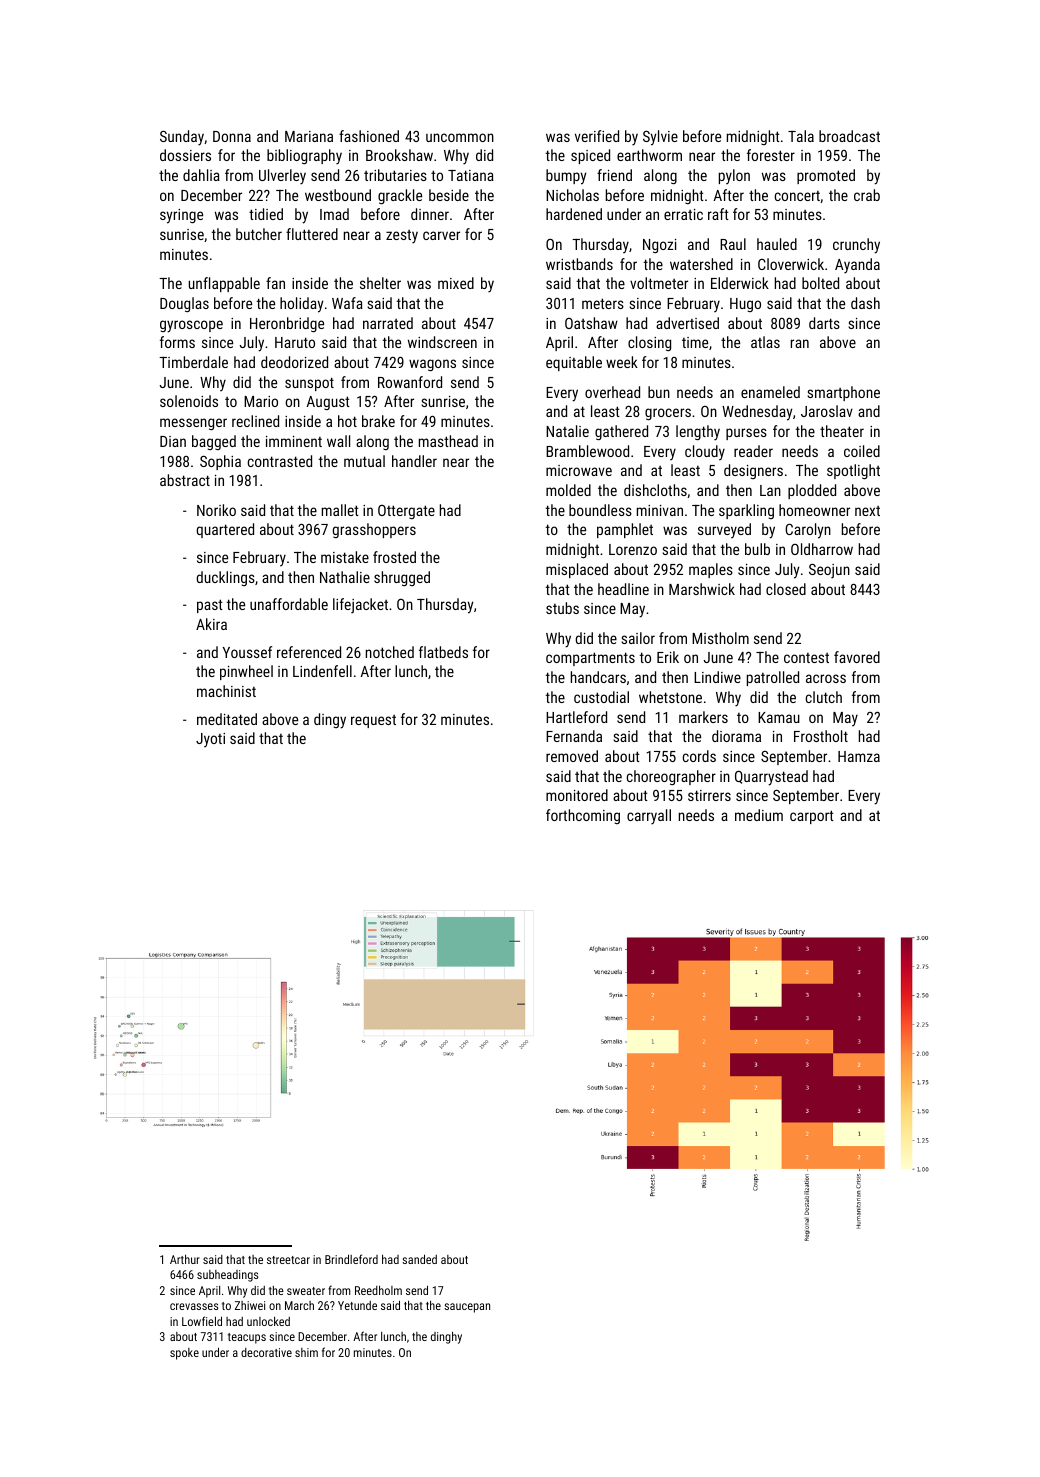  What do you see at coordinates (567, 431) in the screenshot?
I see `Natalie` at bounding box center [567, 431].
